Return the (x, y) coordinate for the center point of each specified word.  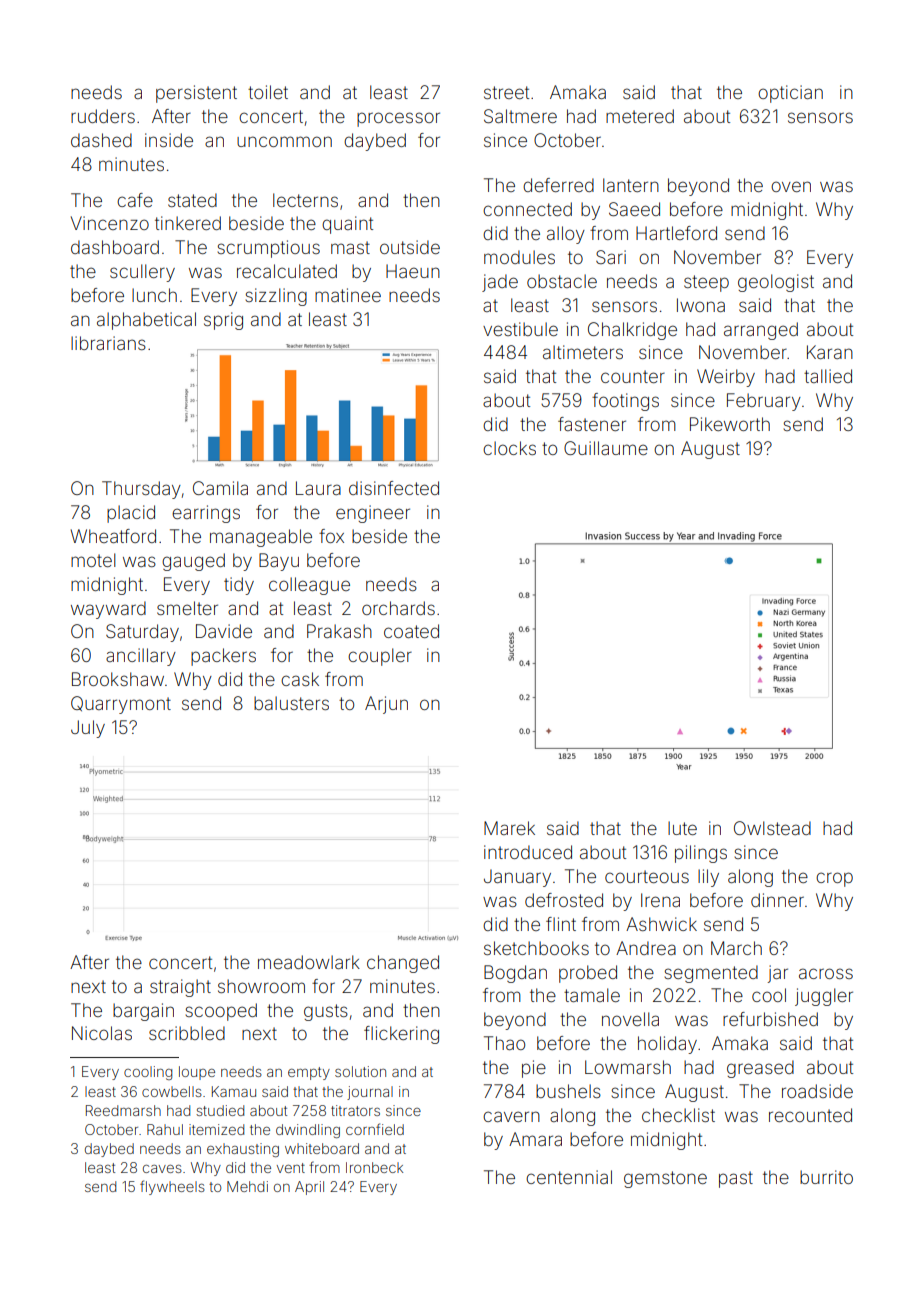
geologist (776, 283)
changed (403, 964)
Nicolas (102, 1033)
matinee (348, 295)
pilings (701, 854)
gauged (193, 562)
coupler (380, 657)
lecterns (305, 200)
